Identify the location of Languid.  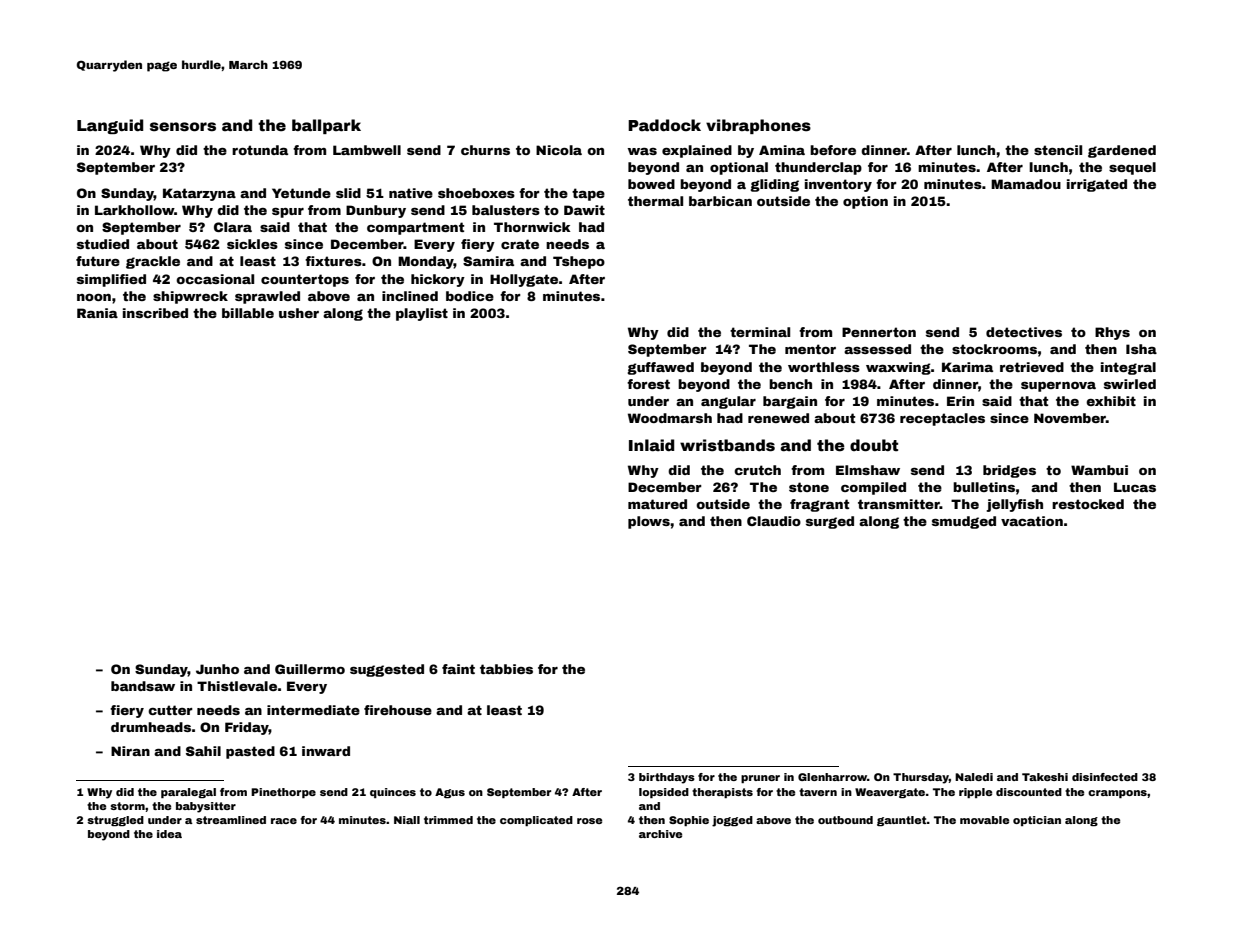
(110, 126).
